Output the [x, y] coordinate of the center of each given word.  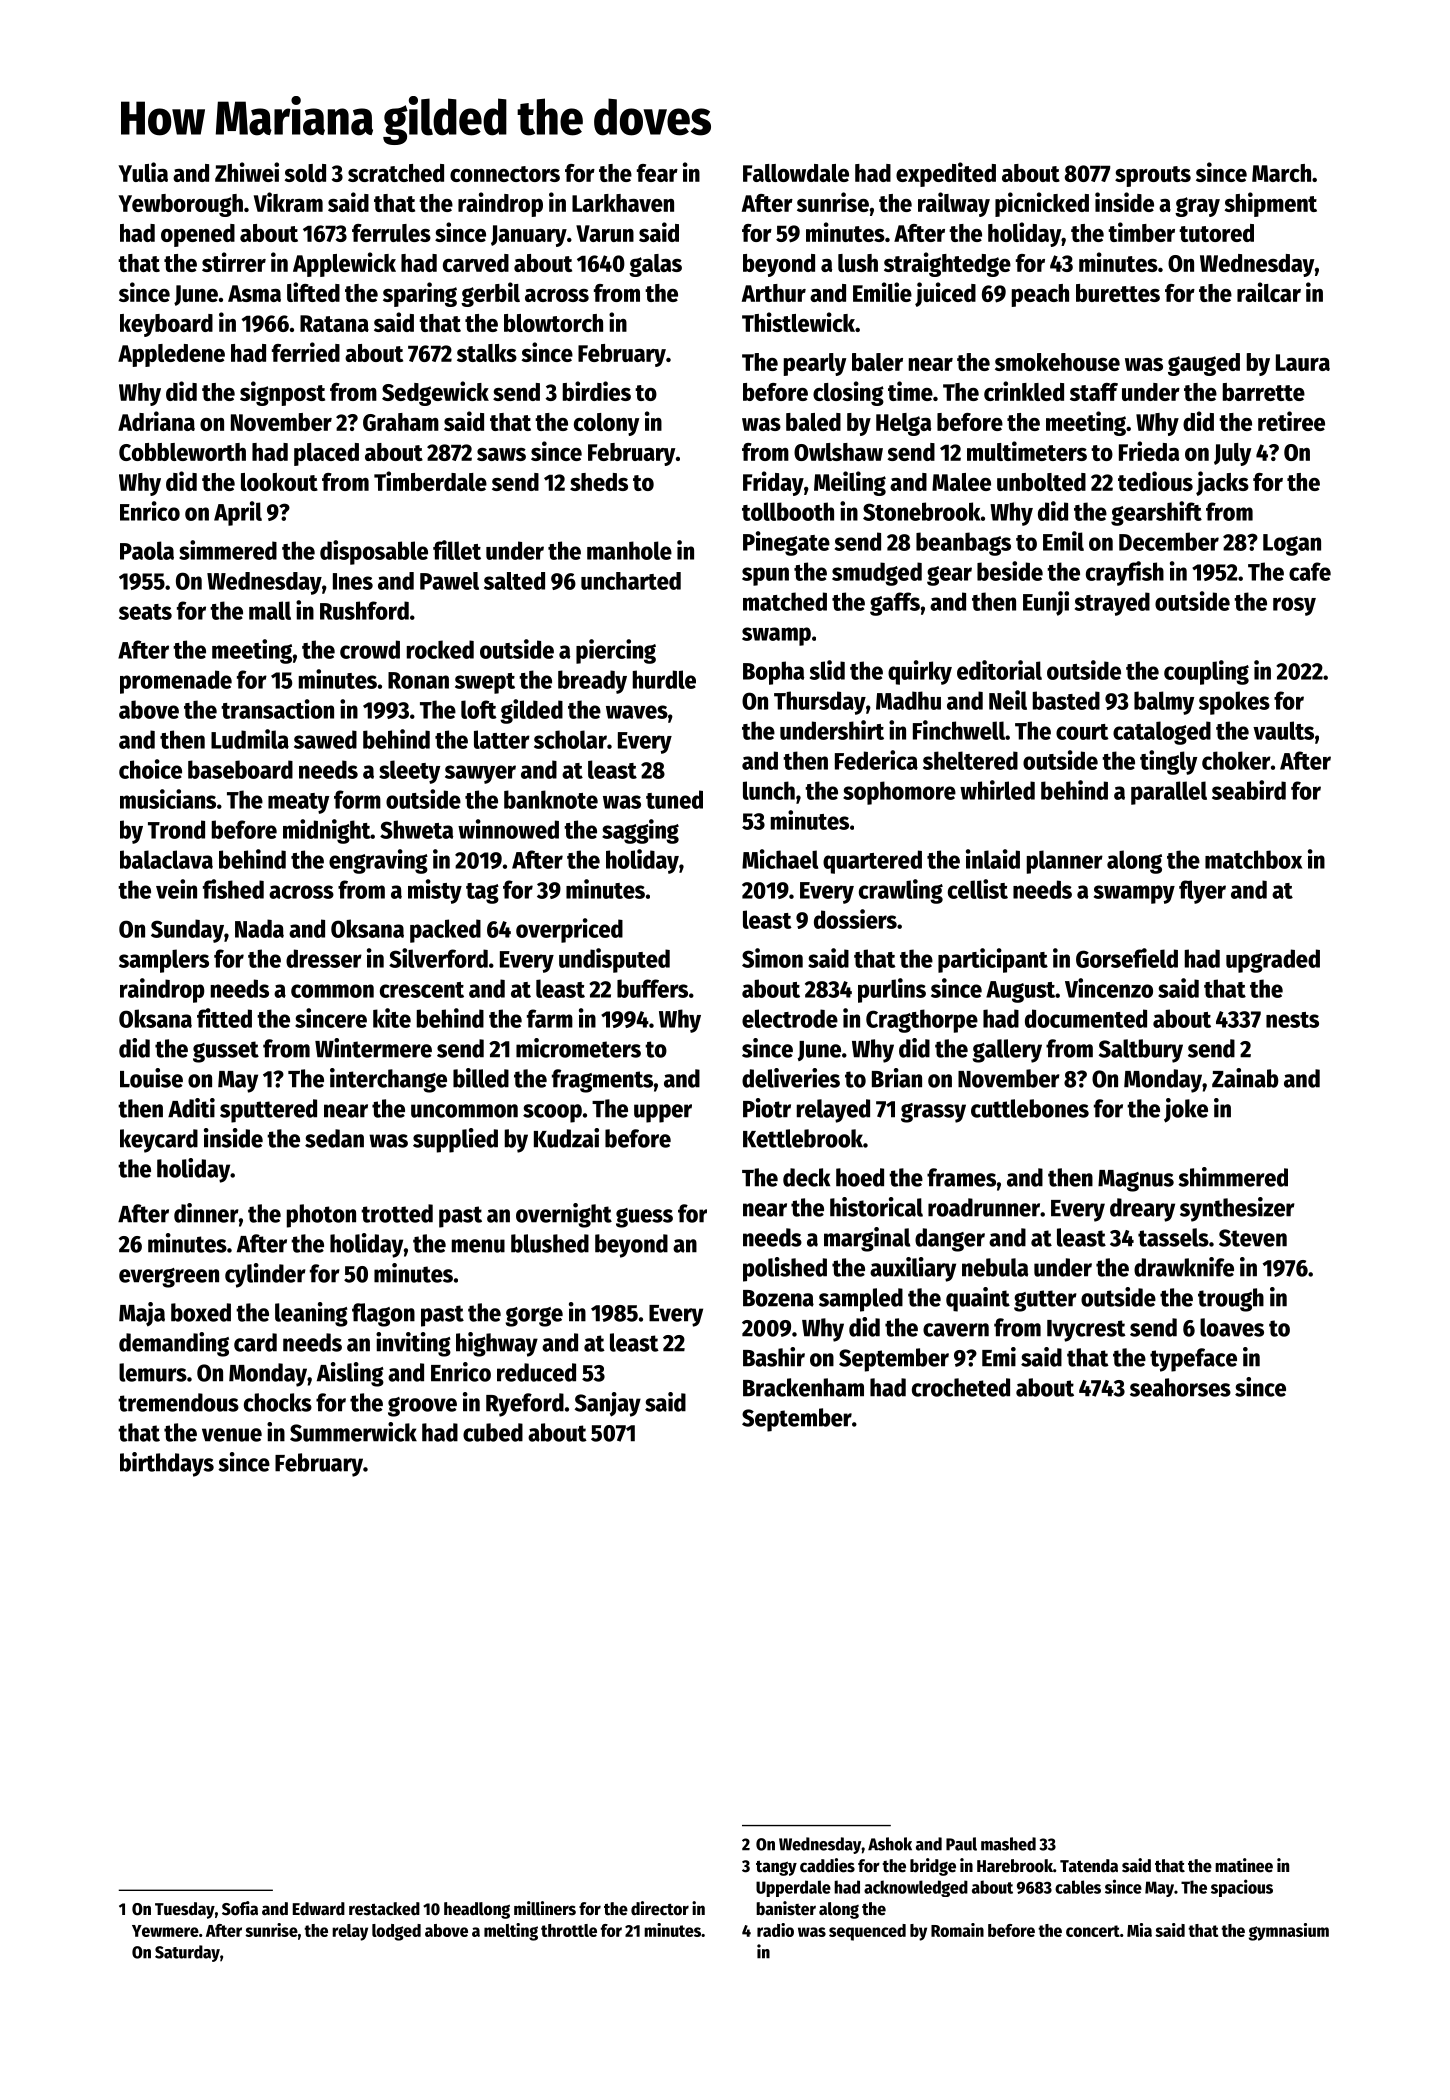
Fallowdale [796, 173]
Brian [897, 1078]
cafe [1310, 571]
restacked [384, 1909]
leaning [311, 1314]
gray [1197, 207]
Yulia [143, 172]
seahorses [1180, 1387]
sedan [334, 1138]
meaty [298, 803]
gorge [534, 1317]
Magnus [1136, 1181]
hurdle [664, 679]
